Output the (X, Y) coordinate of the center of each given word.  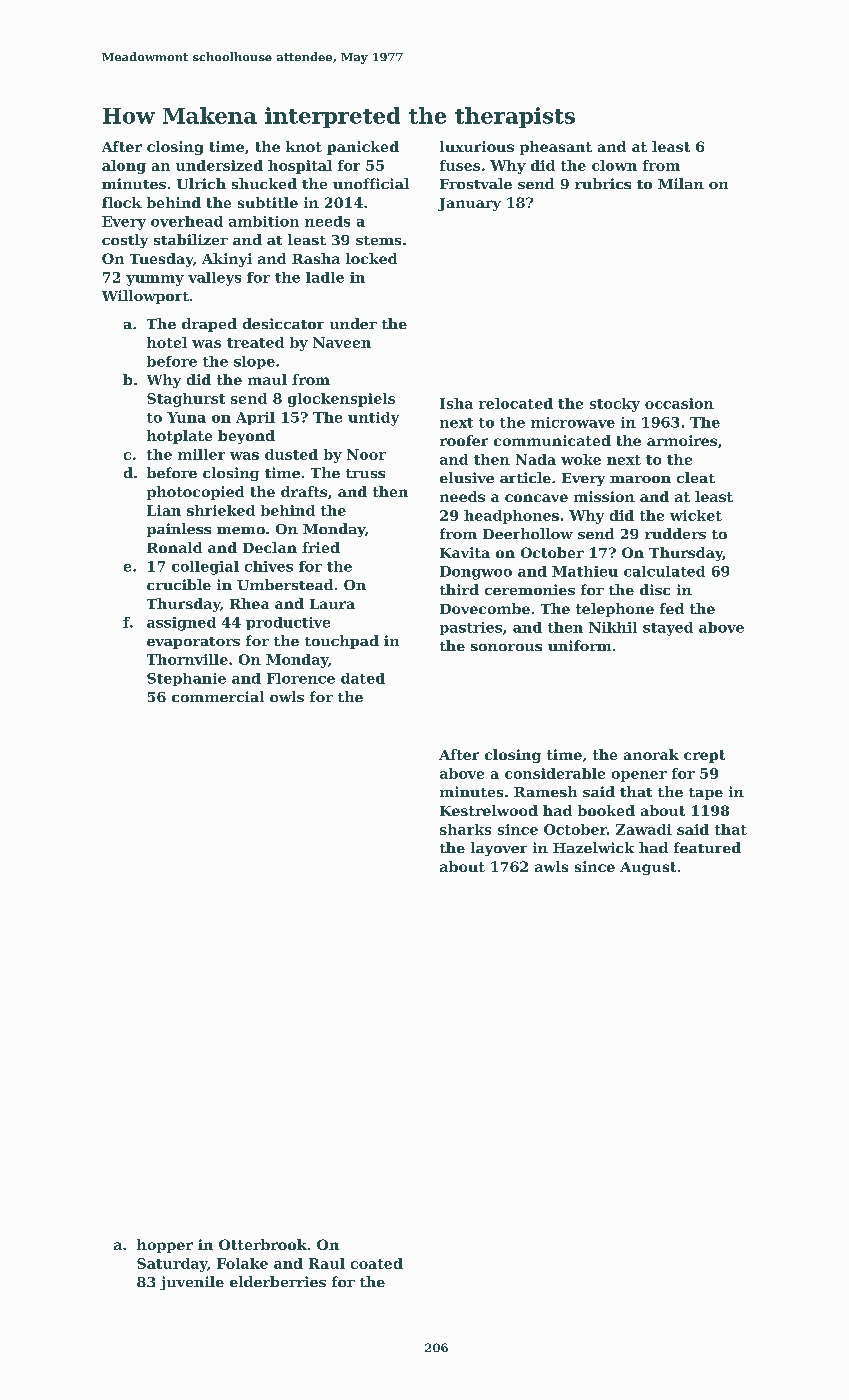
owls (287, 696)
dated (363, 678)
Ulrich (201, 183)
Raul (327, 1263)
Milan (681, 183)
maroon (640, 479)
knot (304, 146)
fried (321, 547)
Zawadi (644, 829)
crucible (179, 584)
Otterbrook (263, 1244)
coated (377, 1263)
